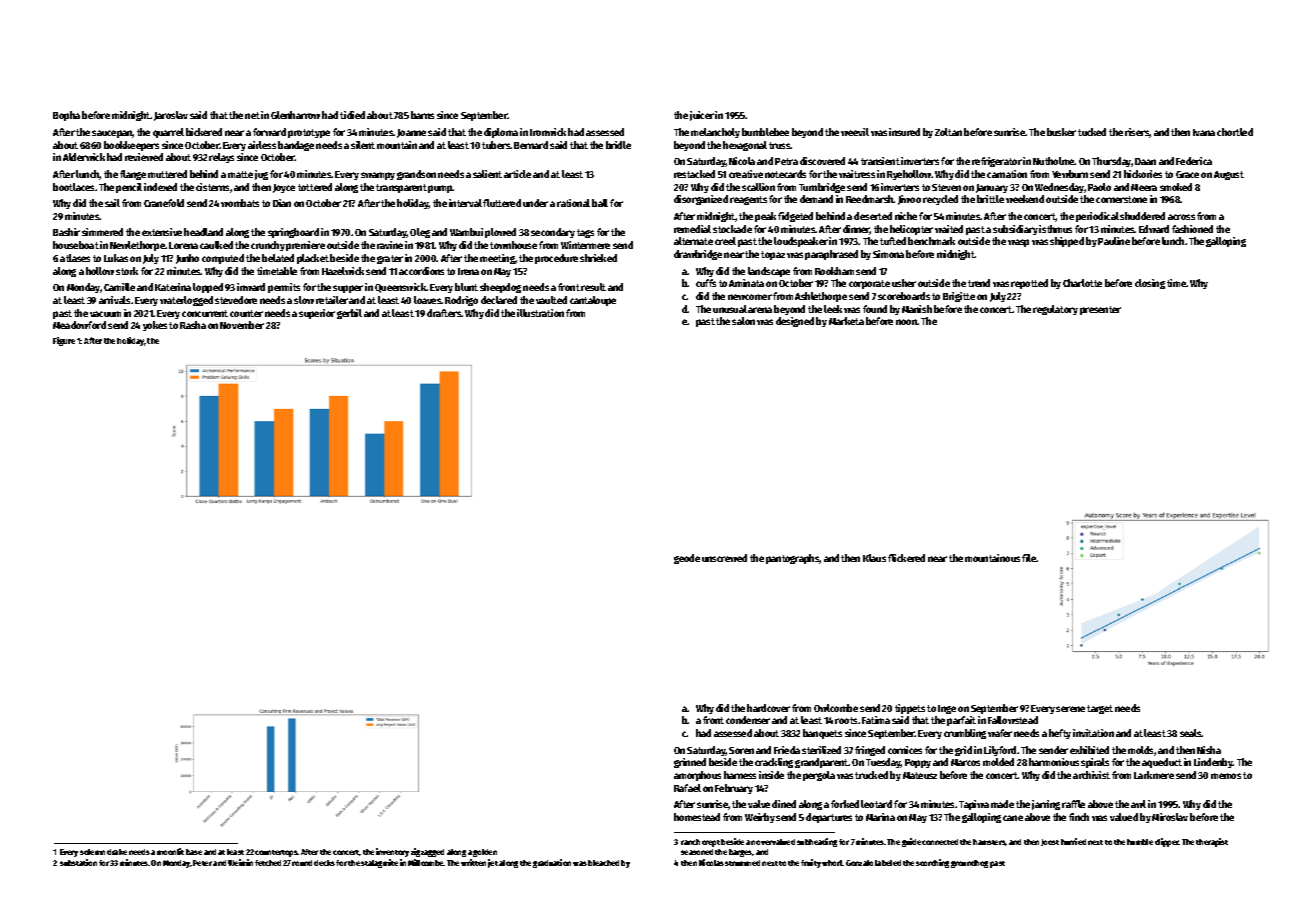 This screenshot has height=924, width=1308. I want to click on hardcover, so click(768, 708).
